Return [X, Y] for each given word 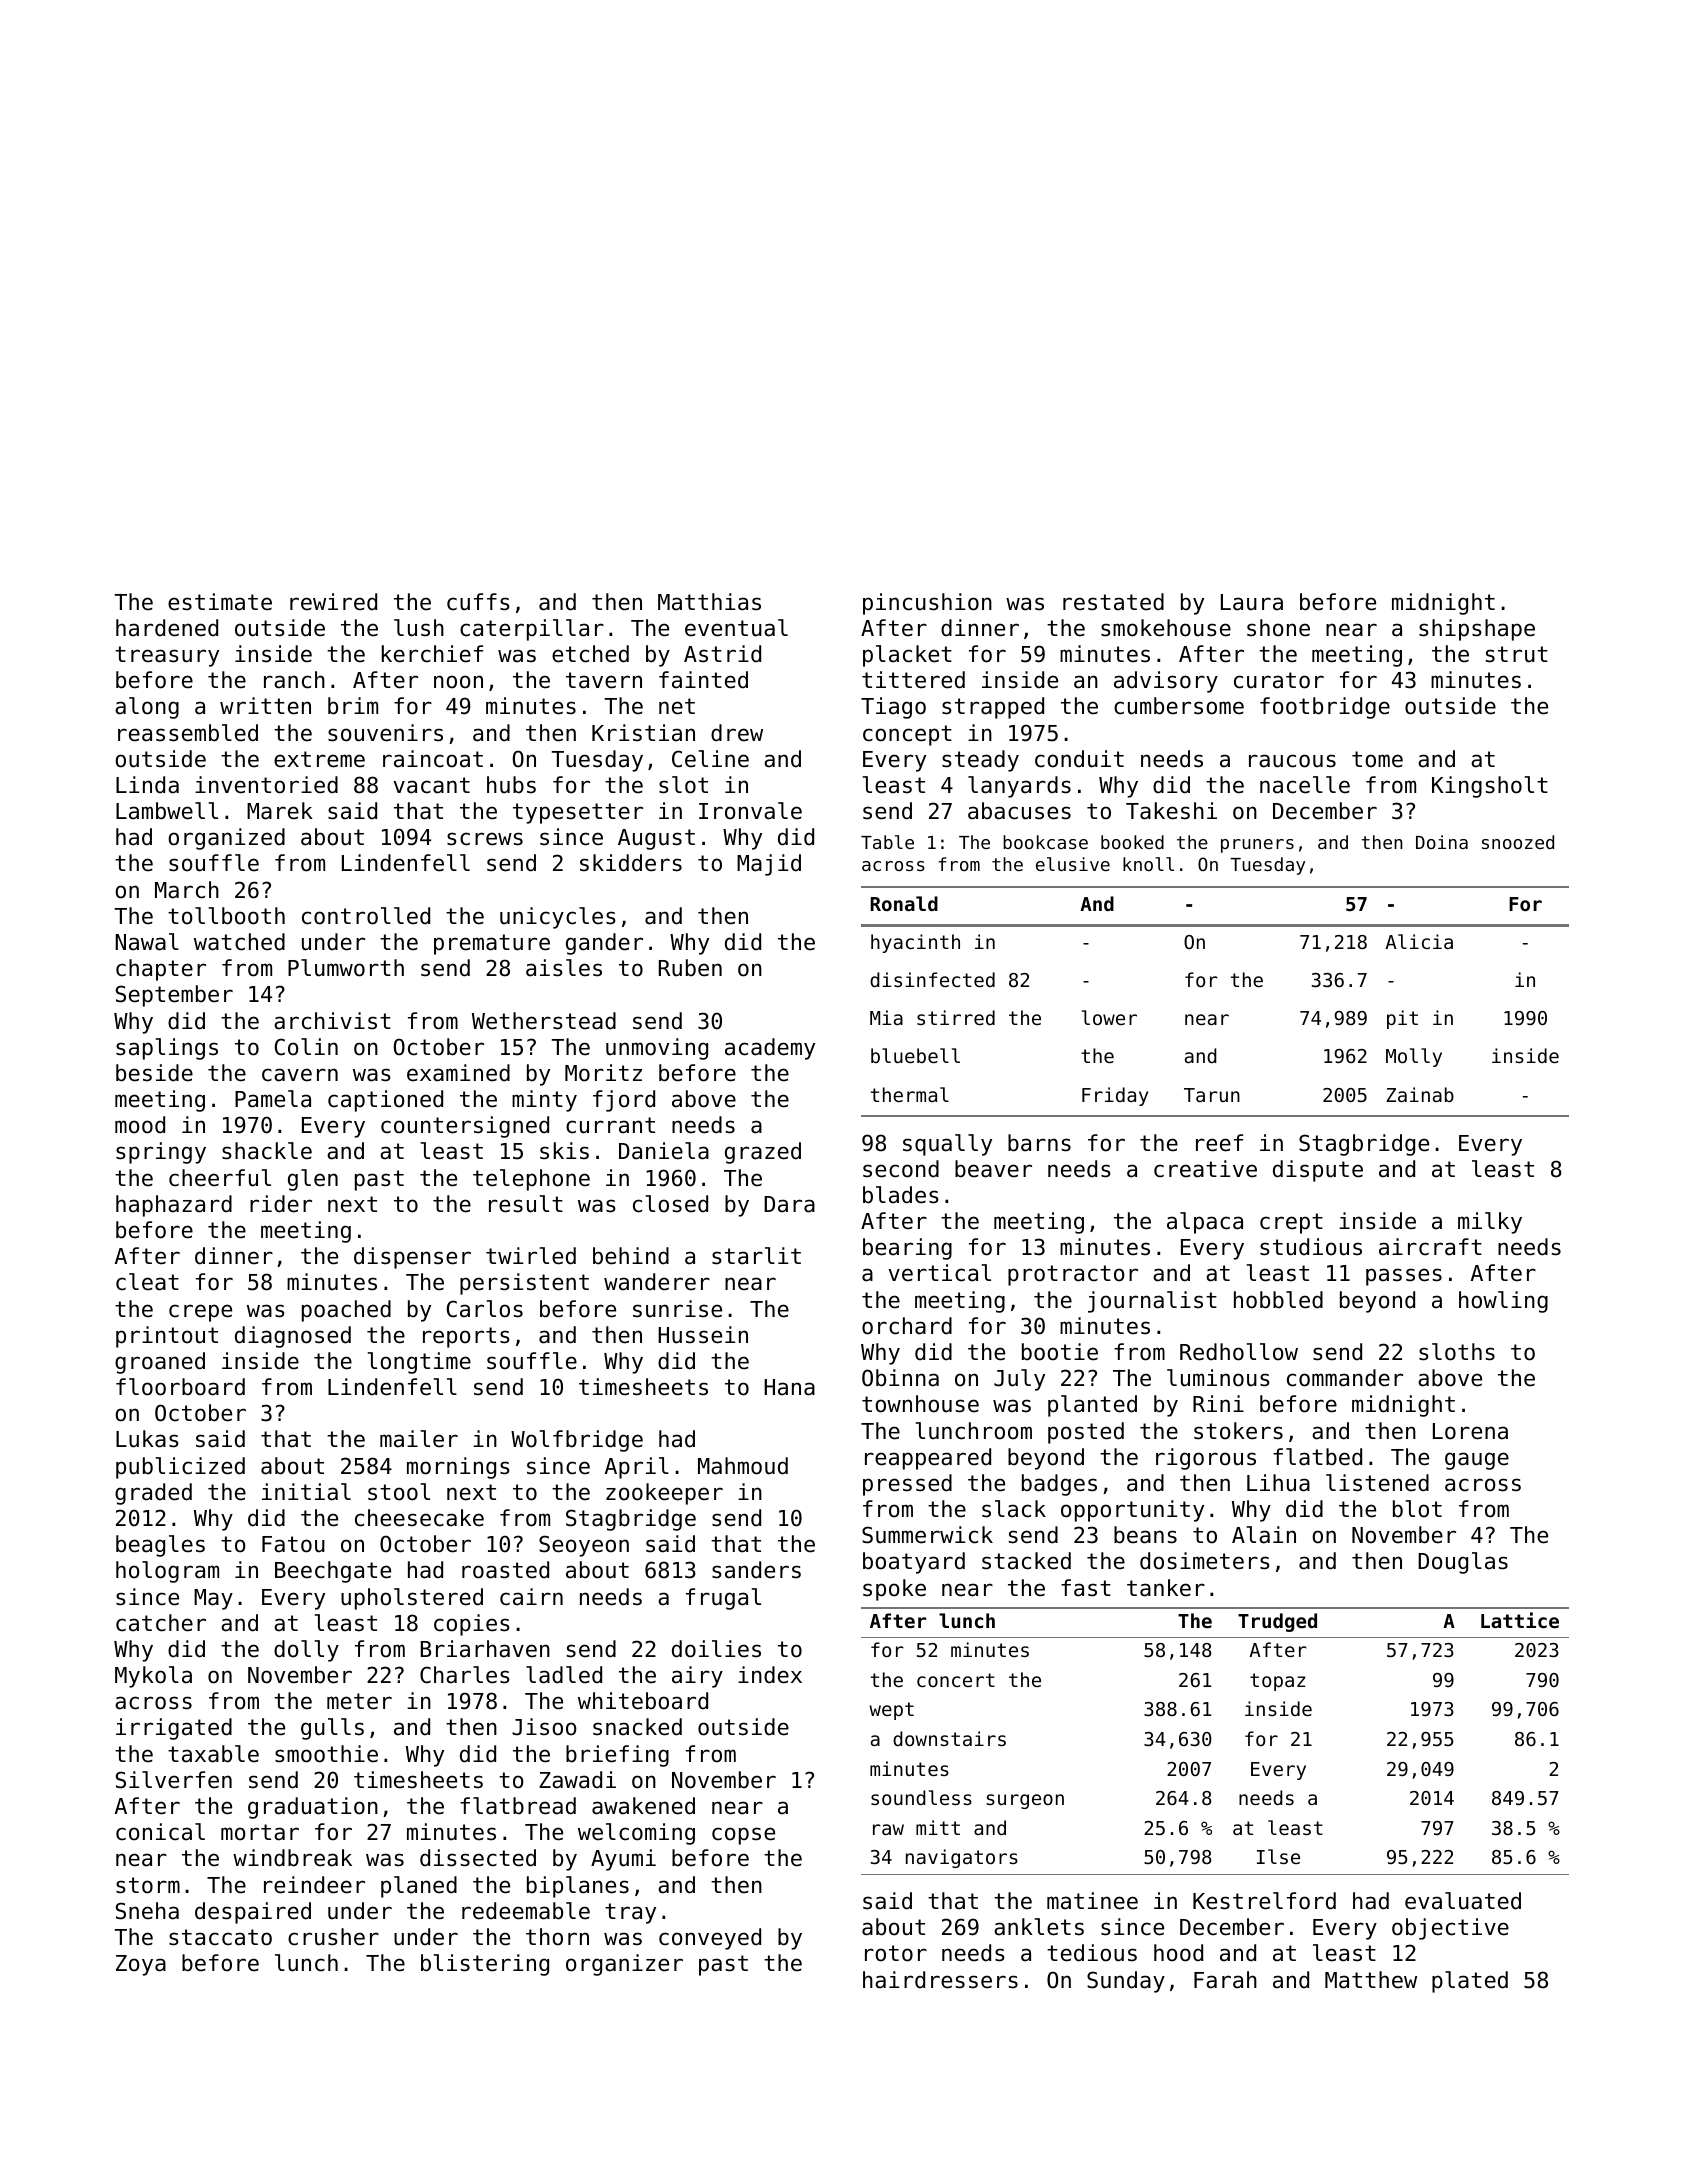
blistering [485, 1965]
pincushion [927, 604]
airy [697, 1677]
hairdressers [940, 1980]
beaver [993, 1169]
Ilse [1278, 1856]
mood [140, 1125]
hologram [167, 1572]
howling [1503, 1302]
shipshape [1477, 630]
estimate [220, 602]
